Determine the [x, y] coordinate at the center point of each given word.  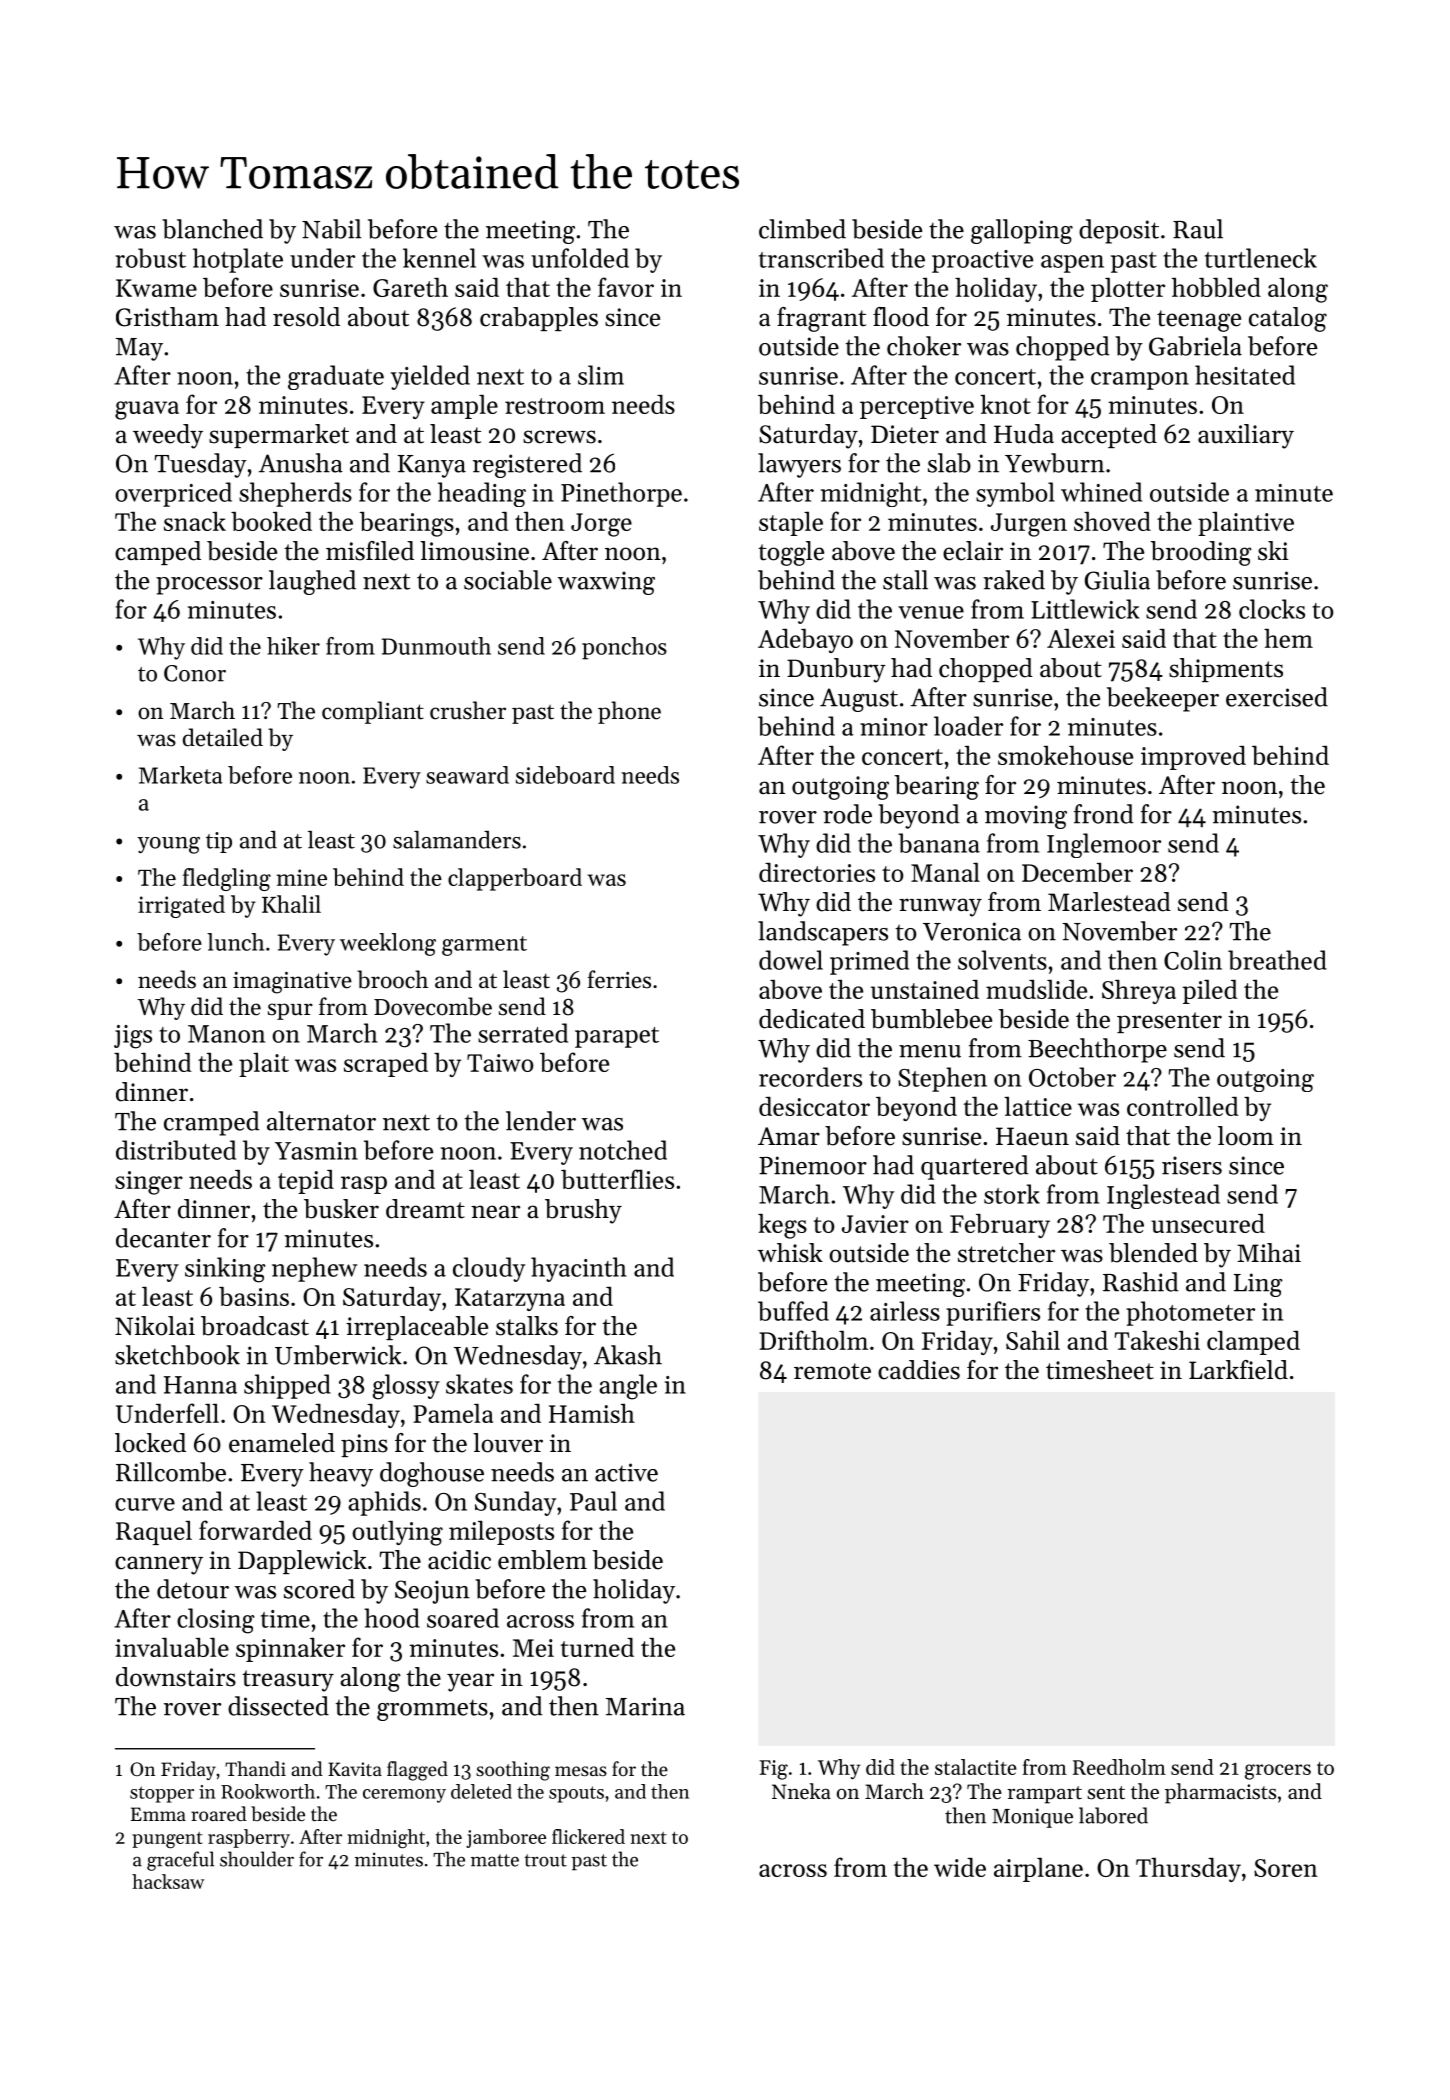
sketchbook [177, 1355]
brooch [392, 979]
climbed [802, 229]
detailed [223, 737]
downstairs [176, 1677]
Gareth [410, 287]
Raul [1198, 229]
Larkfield [1238, 1370]
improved [1193, 758]
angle [628, 1387]
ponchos [624, 648]
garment [484, 946]
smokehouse [1065, 755]
